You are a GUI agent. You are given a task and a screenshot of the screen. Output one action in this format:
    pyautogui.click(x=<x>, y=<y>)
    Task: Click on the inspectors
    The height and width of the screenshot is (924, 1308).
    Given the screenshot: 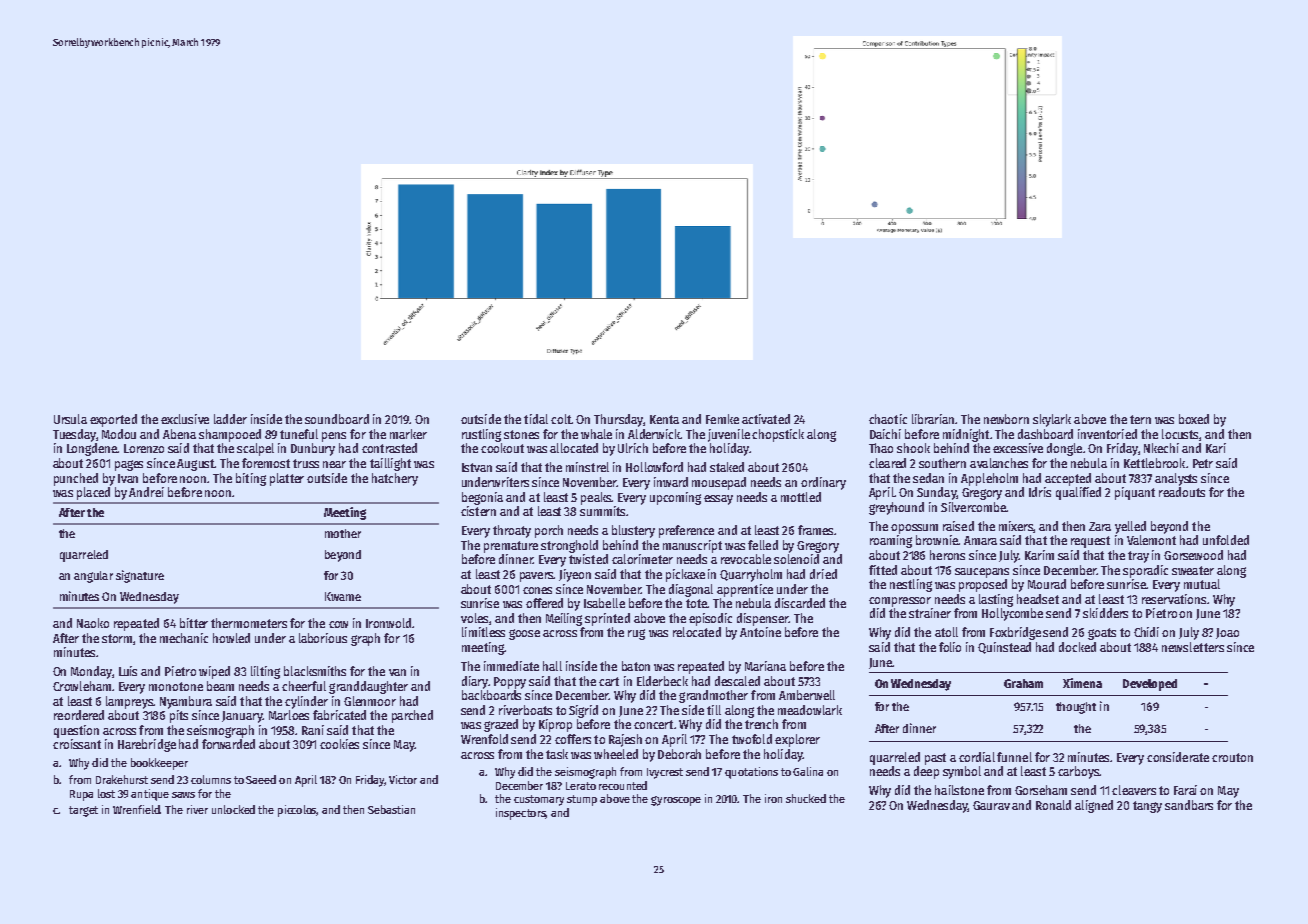 What is the action you would take?
    pyautogui.click(x=521, y=814)
